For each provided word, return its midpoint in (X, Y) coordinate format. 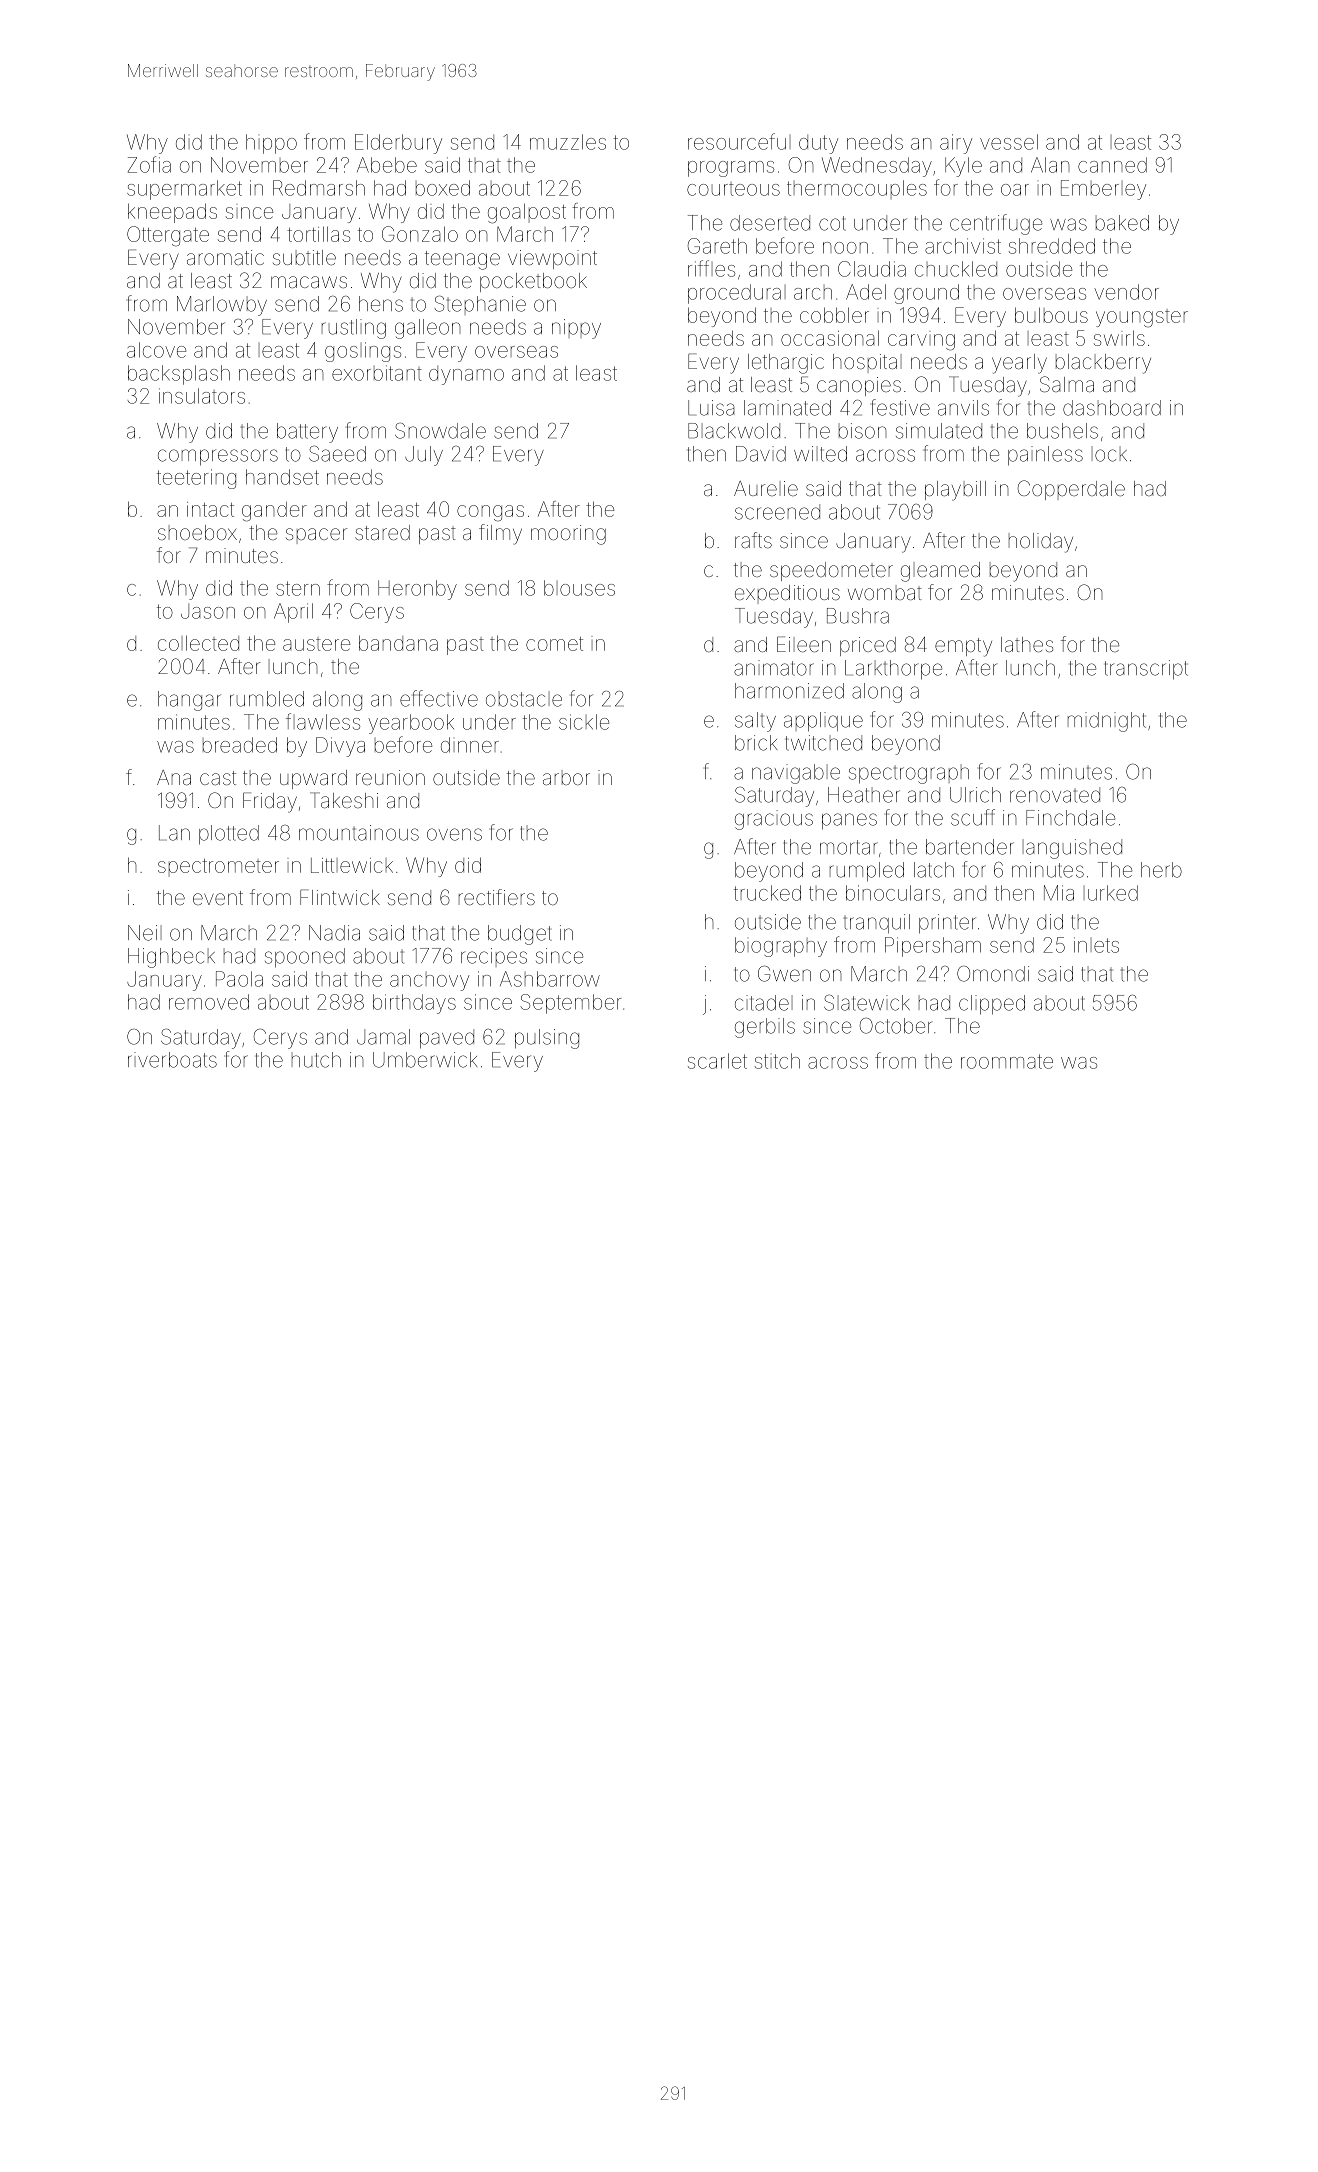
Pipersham (933, 947)
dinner (470, 745)
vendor (1126, 292)
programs (731, 169)
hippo (271, 144)
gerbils (765, 1028)
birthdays (414, 1004)
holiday (1041, 543)
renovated (1055, 795)
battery (307, 433)
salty (755, 722)
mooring (568, 535)
